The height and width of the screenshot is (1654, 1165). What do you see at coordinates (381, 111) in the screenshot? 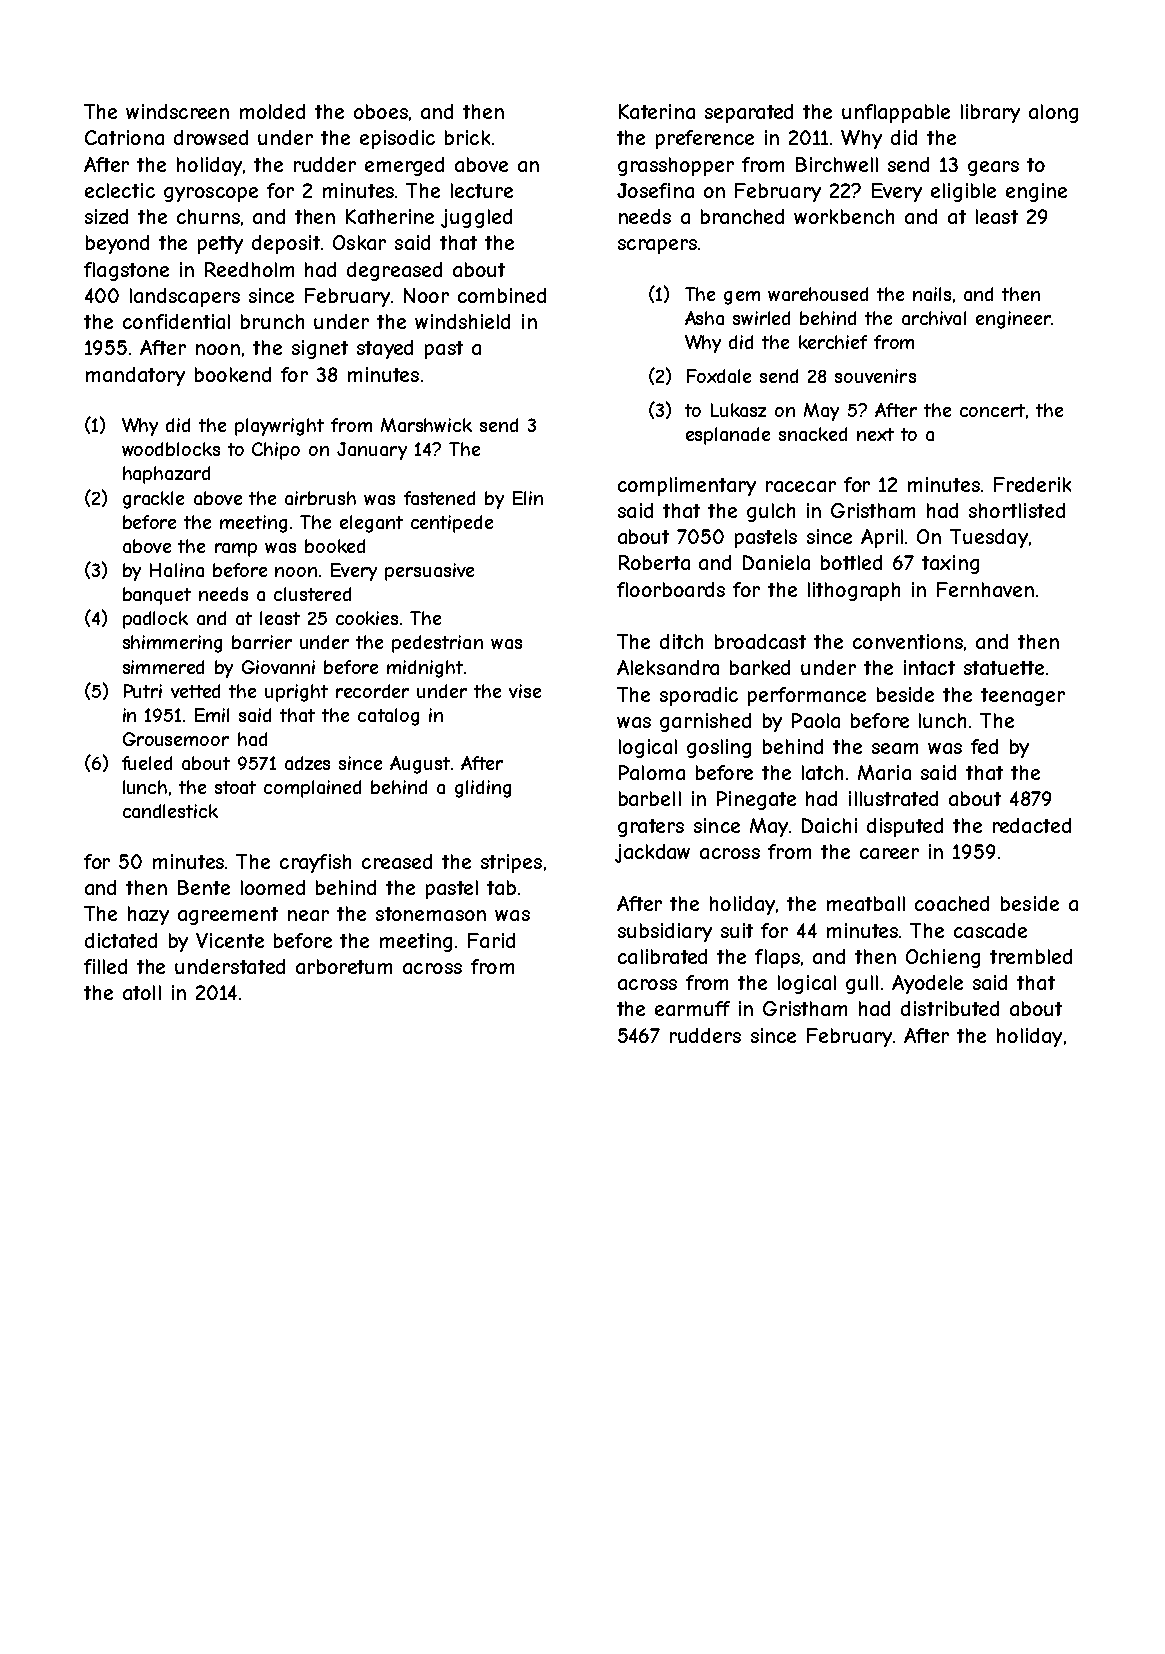
I see `oboes` at bounding box center [381, 111].
